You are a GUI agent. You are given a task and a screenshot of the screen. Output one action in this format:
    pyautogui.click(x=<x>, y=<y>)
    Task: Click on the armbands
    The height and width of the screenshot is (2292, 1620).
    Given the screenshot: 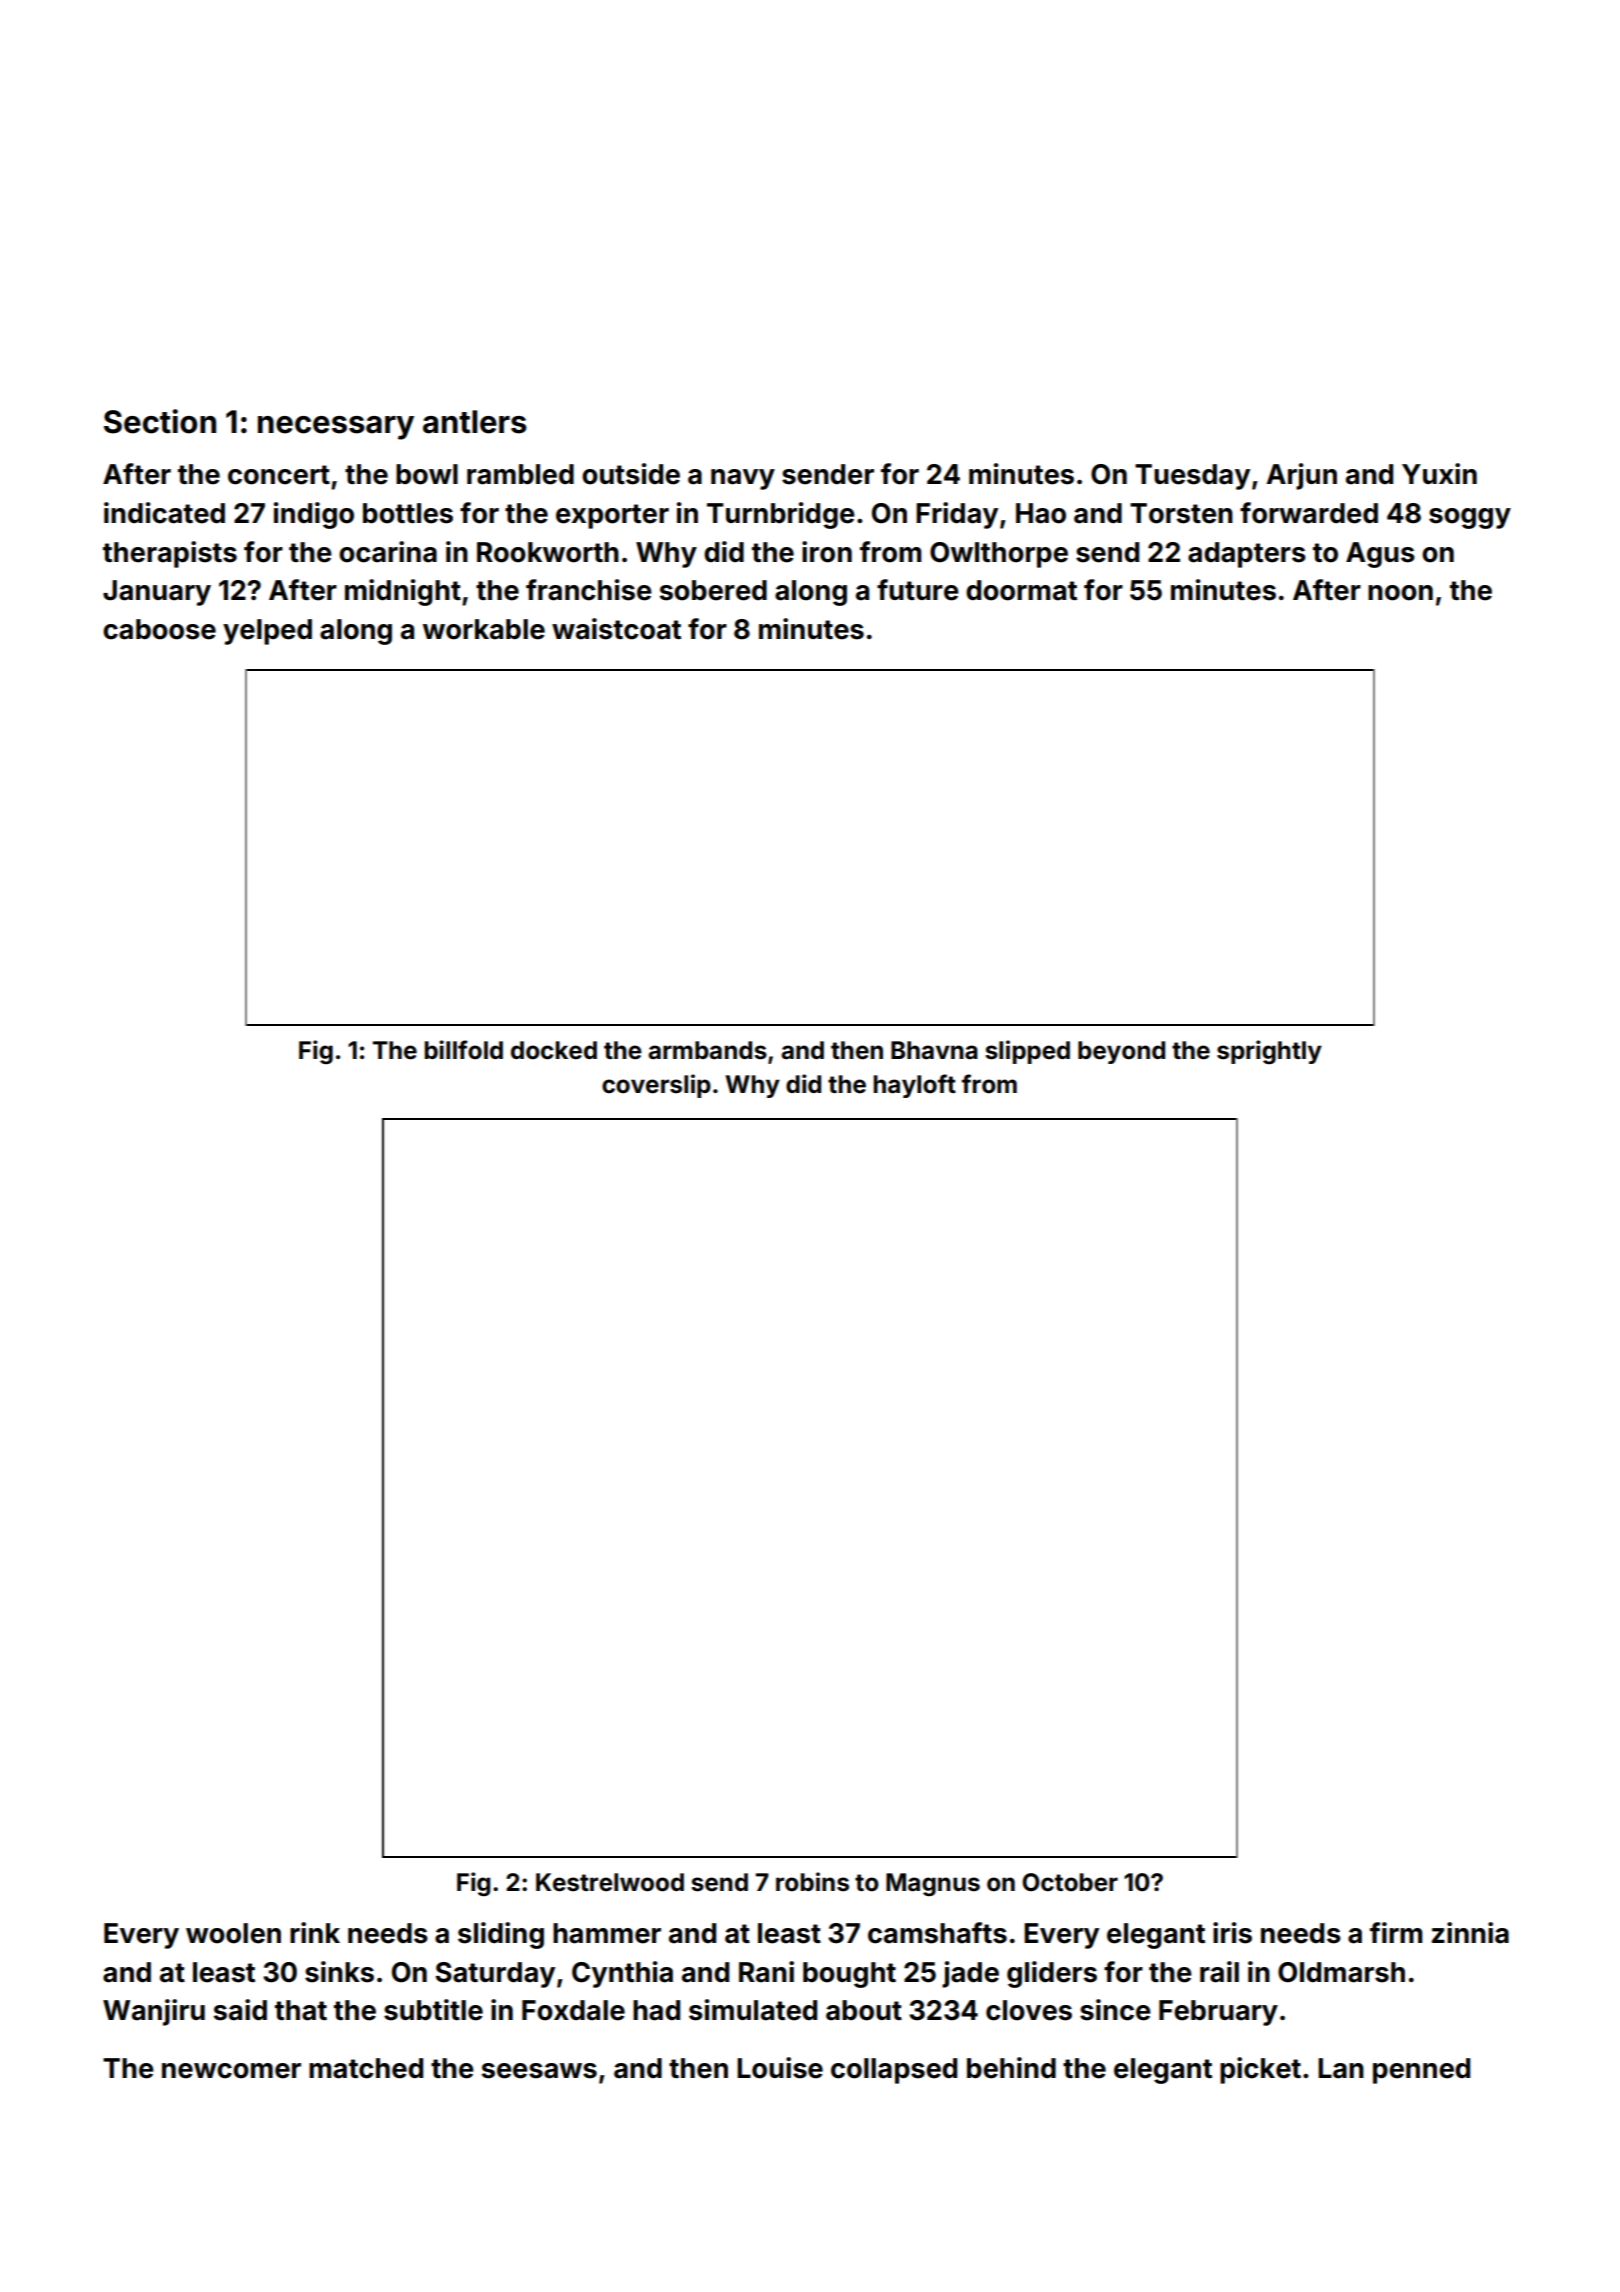 What is the action you would take?
    pyautogui.click(x=707, y=1050)
